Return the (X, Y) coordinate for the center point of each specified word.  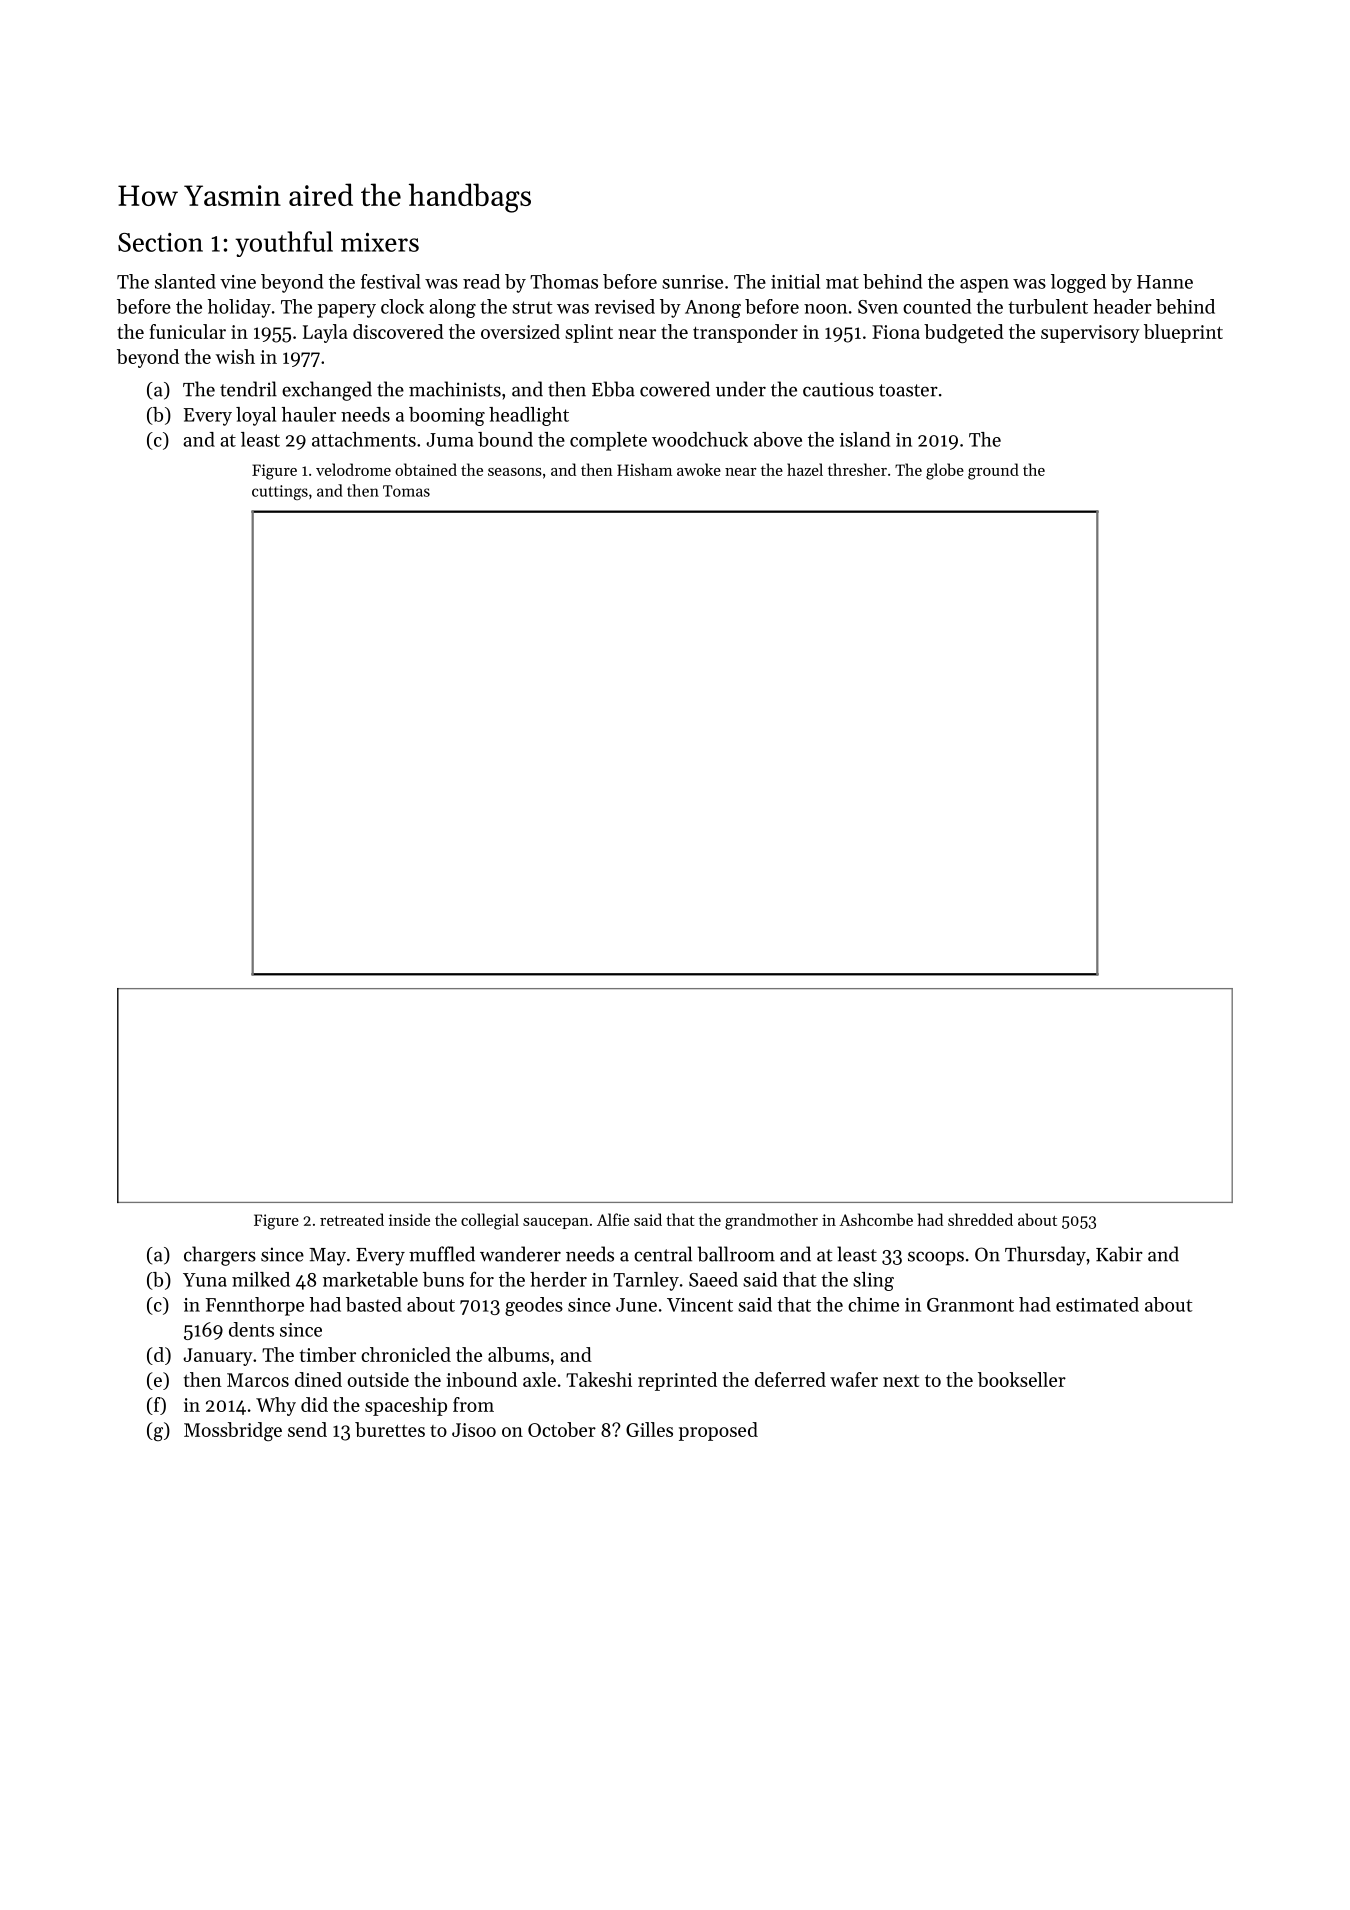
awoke (699, 469)
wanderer (520, 1254)
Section (160, 242)
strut (532, 307)
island (865, 439)
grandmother (771, 1221)
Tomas (406, 491)
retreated (352, 1219)
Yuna (205, 1280)
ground (993, 471)
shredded (980, 1219)
